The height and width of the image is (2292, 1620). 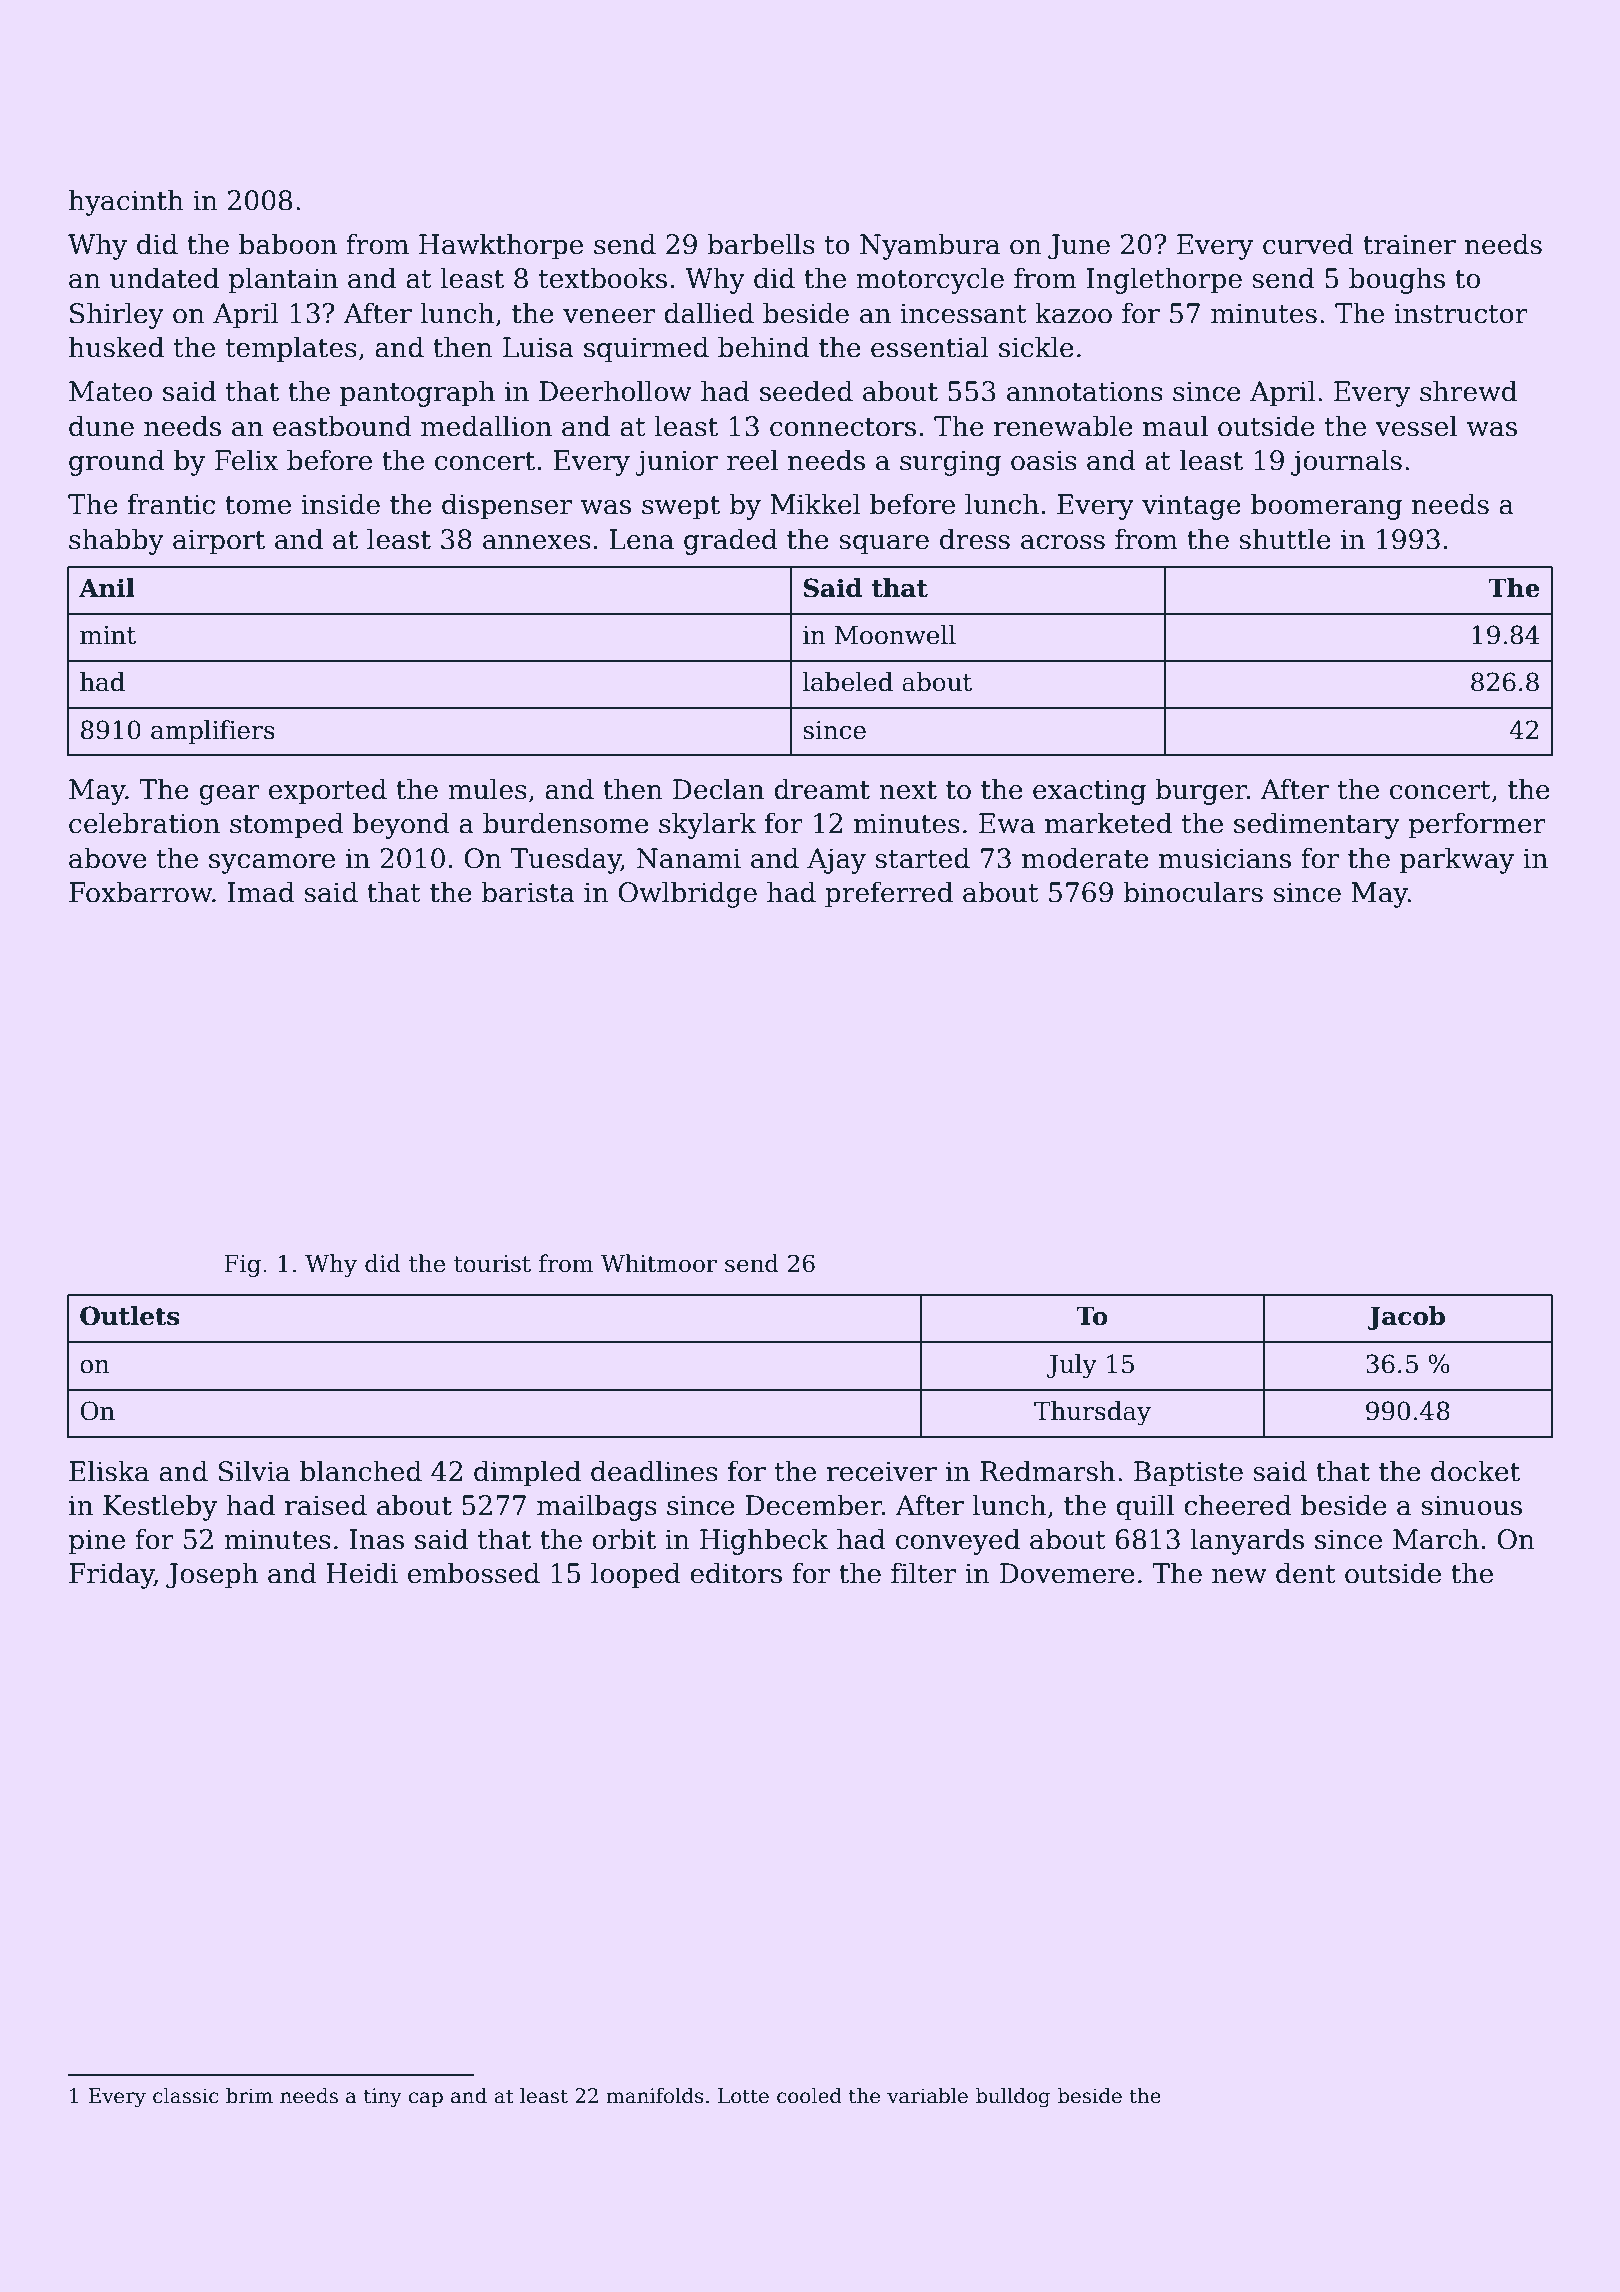 What do you see at coordinates (659, 1263) in the image?
I see `Whitmoor` at bounding box center [659, 1263].
